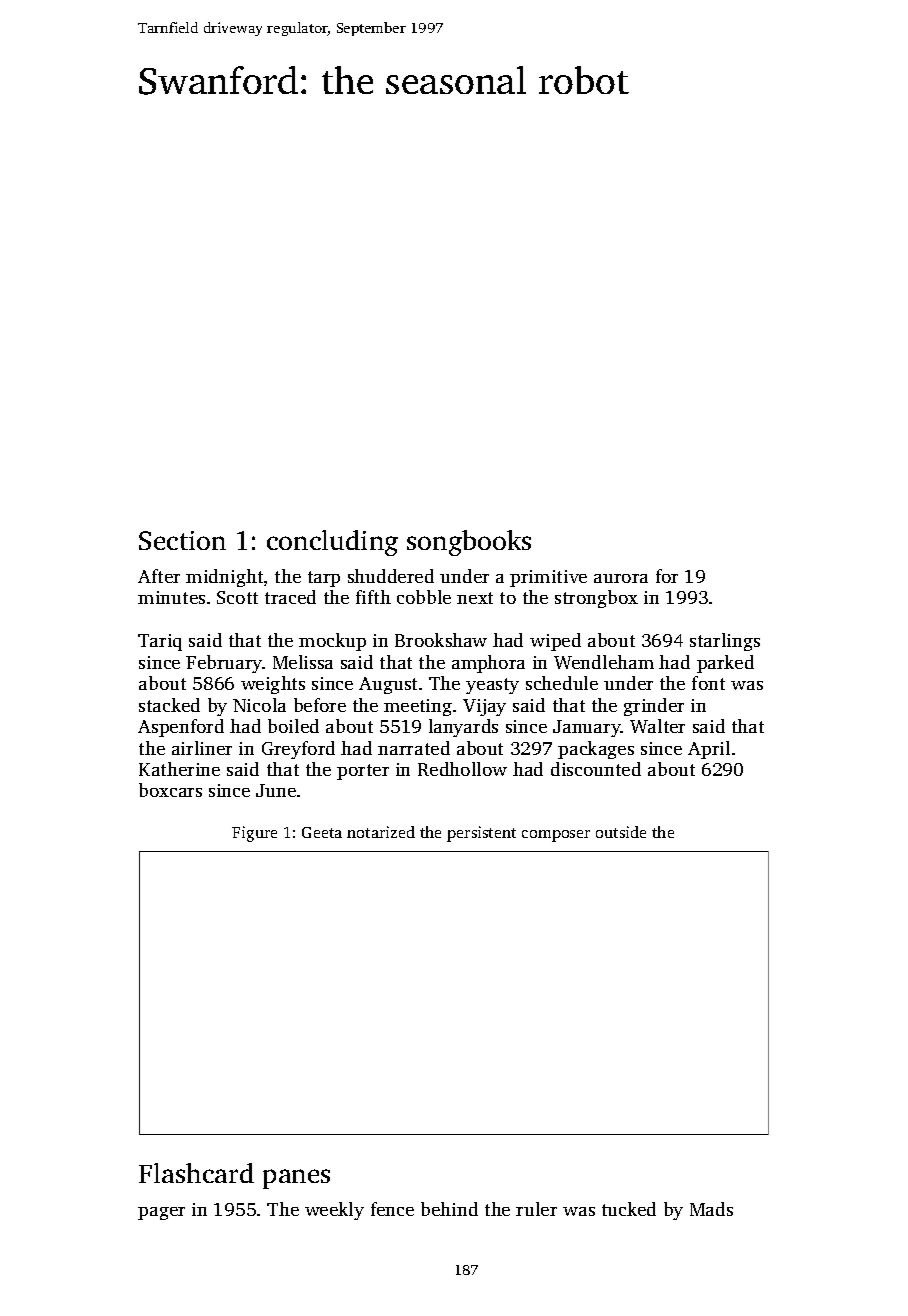 This screenshot has height=1316, width=908. I want to click on tucked, so click(629, 1209).
